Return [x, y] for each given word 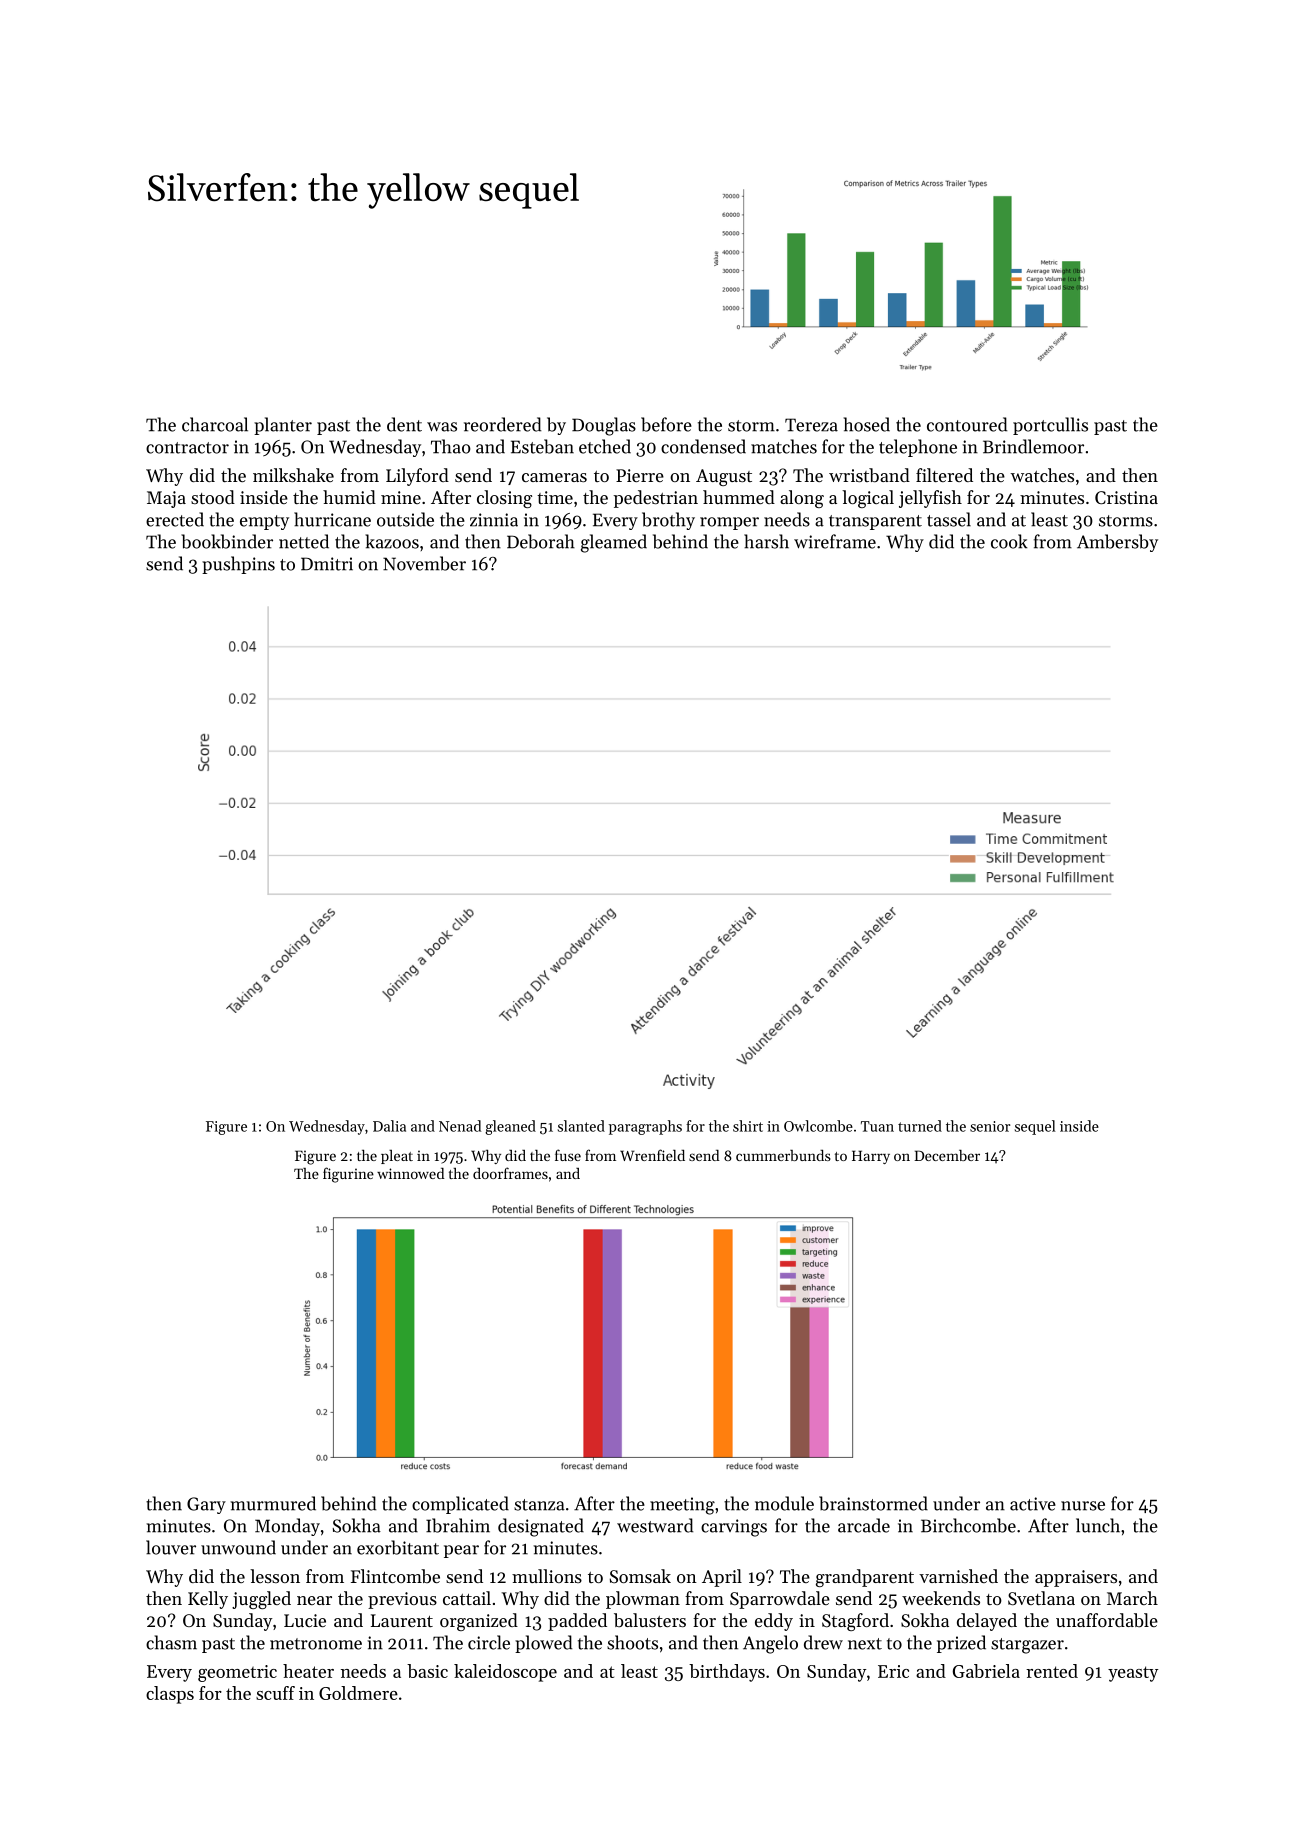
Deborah [541, 541]
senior [990, 1126]
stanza [539, 1505]
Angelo [770, 1644]
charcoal [215, 424]
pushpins [238, 565]
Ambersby [1117, 543]
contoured [967, 424]
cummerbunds [783, 1155]
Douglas [604, 426]
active [1033, 1504]
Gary [206, 1505]
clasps [170, 1695]
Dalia [389, 1126]
